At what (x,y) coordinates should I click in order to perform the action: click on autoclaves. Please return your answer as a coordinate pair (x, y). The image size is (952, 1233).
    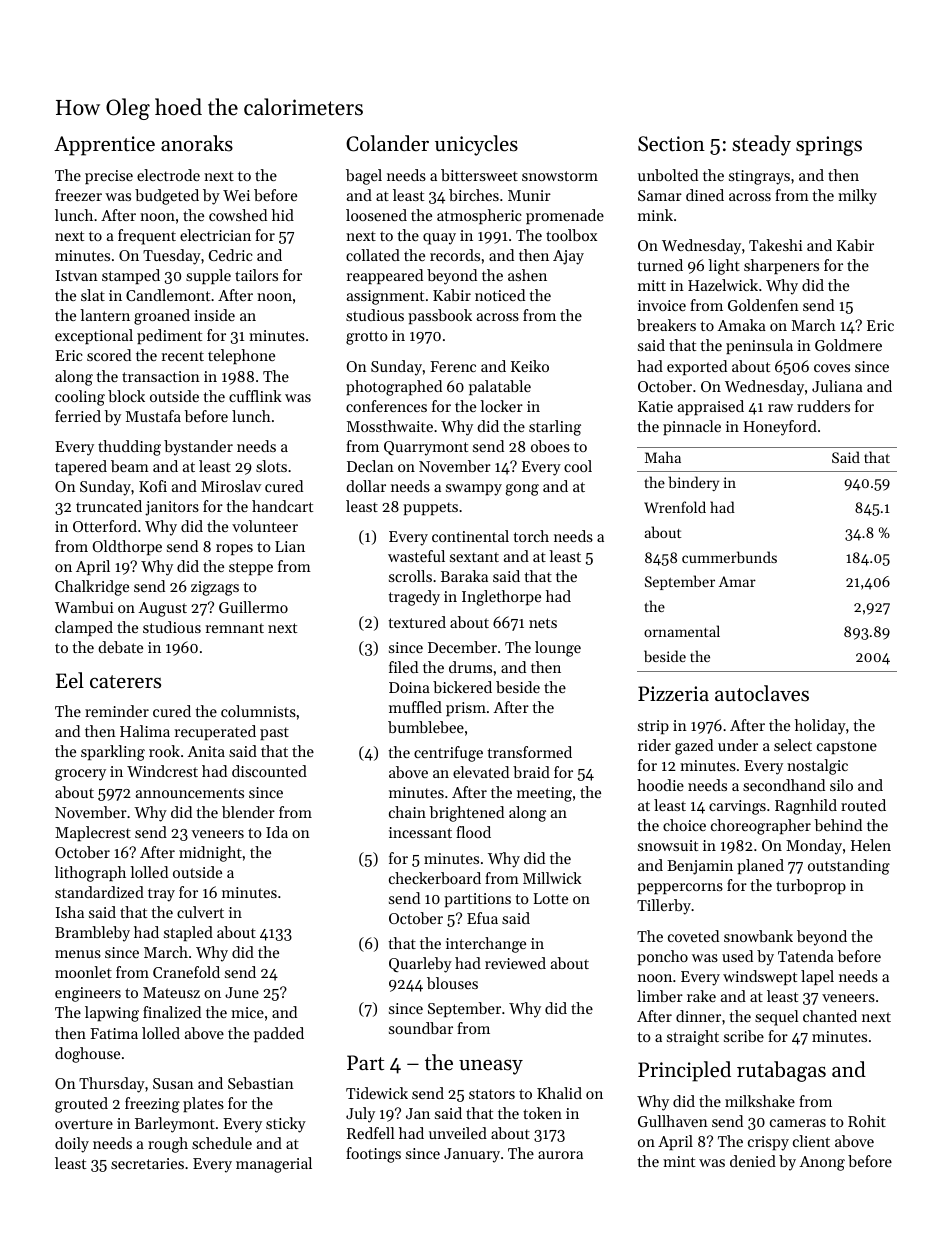
    Looking at the image, I should click on (762, 693).
